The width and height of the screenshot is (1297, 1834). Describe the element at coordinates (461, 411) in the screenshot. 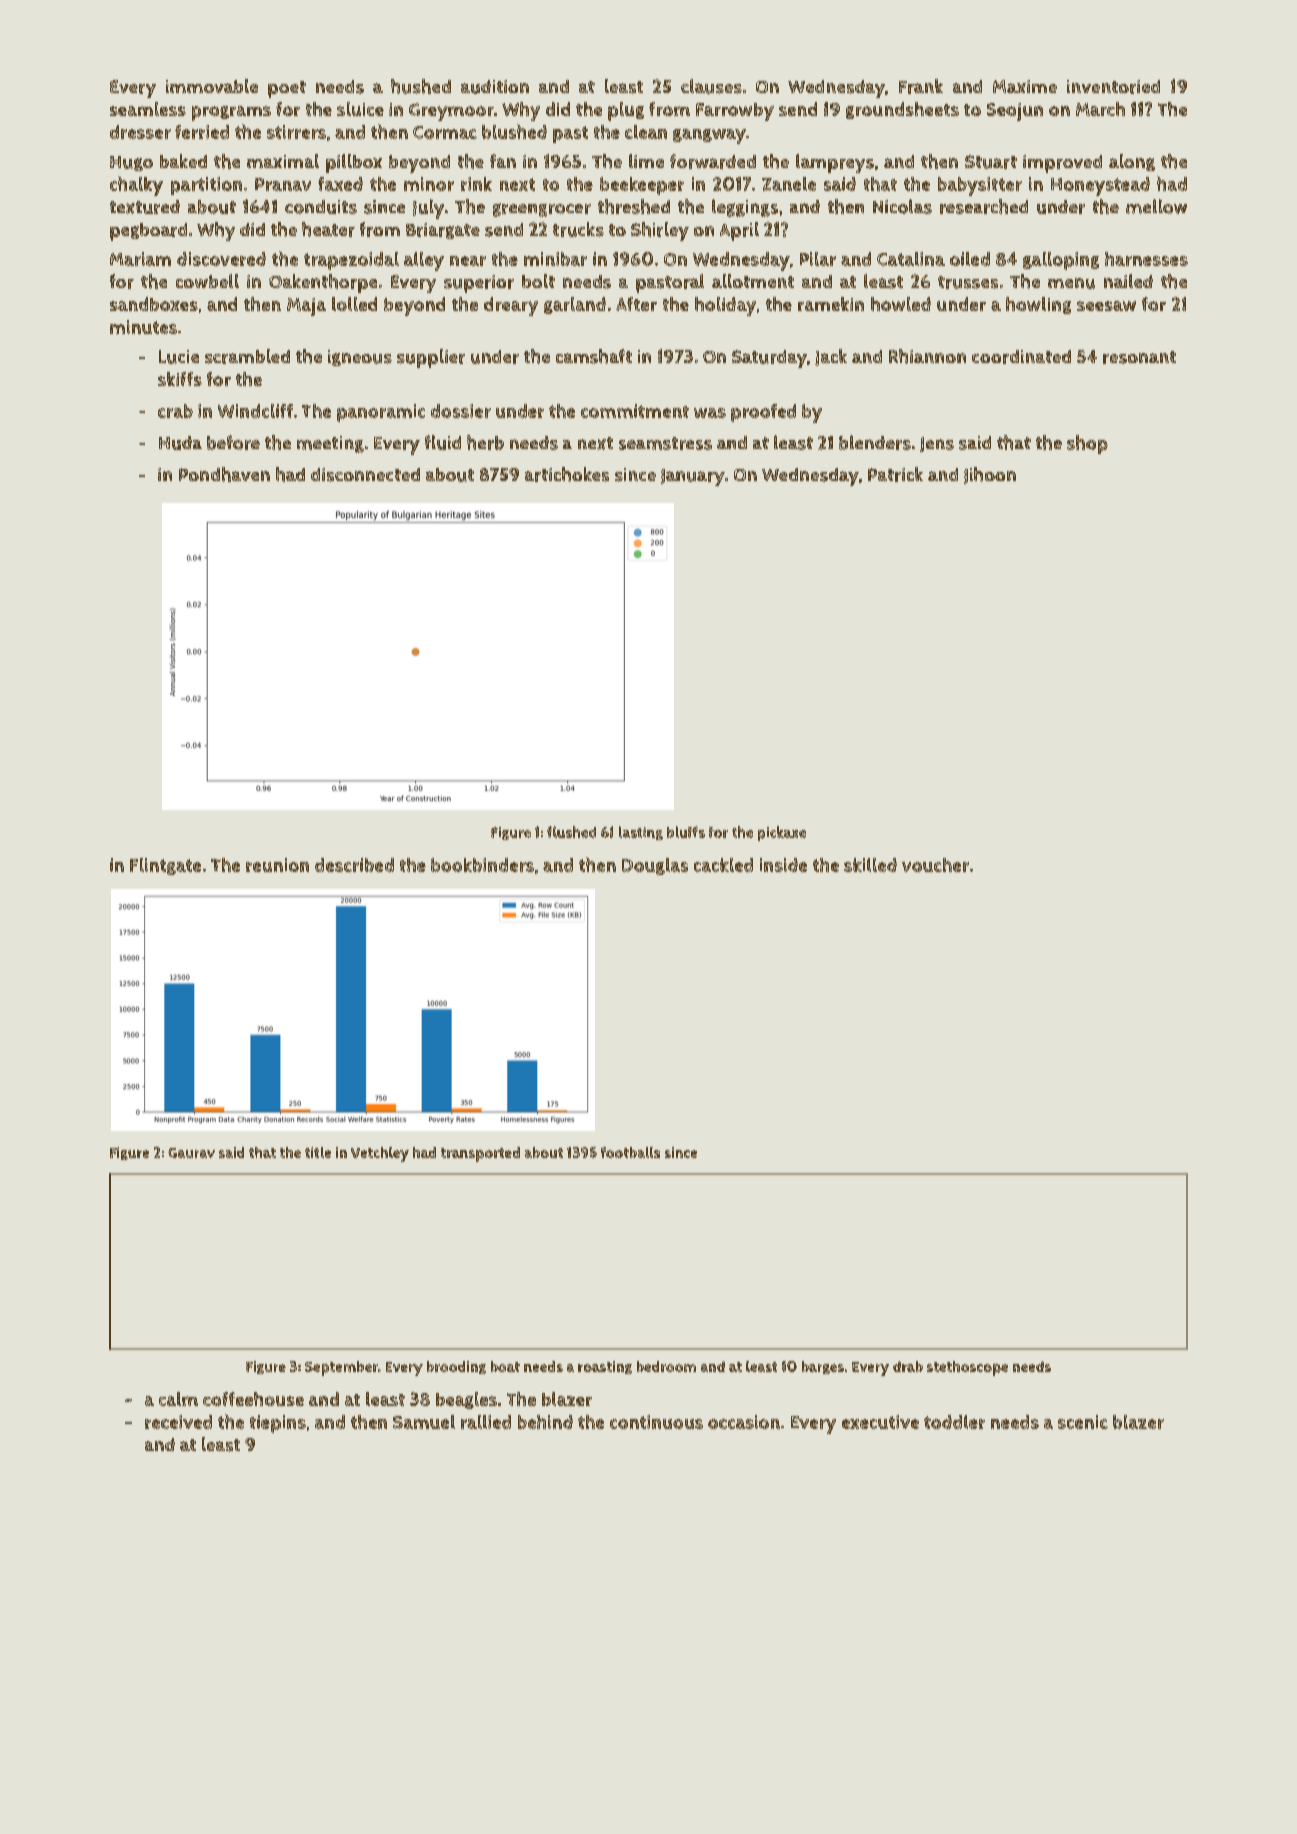

I see `dossier` at that location.
